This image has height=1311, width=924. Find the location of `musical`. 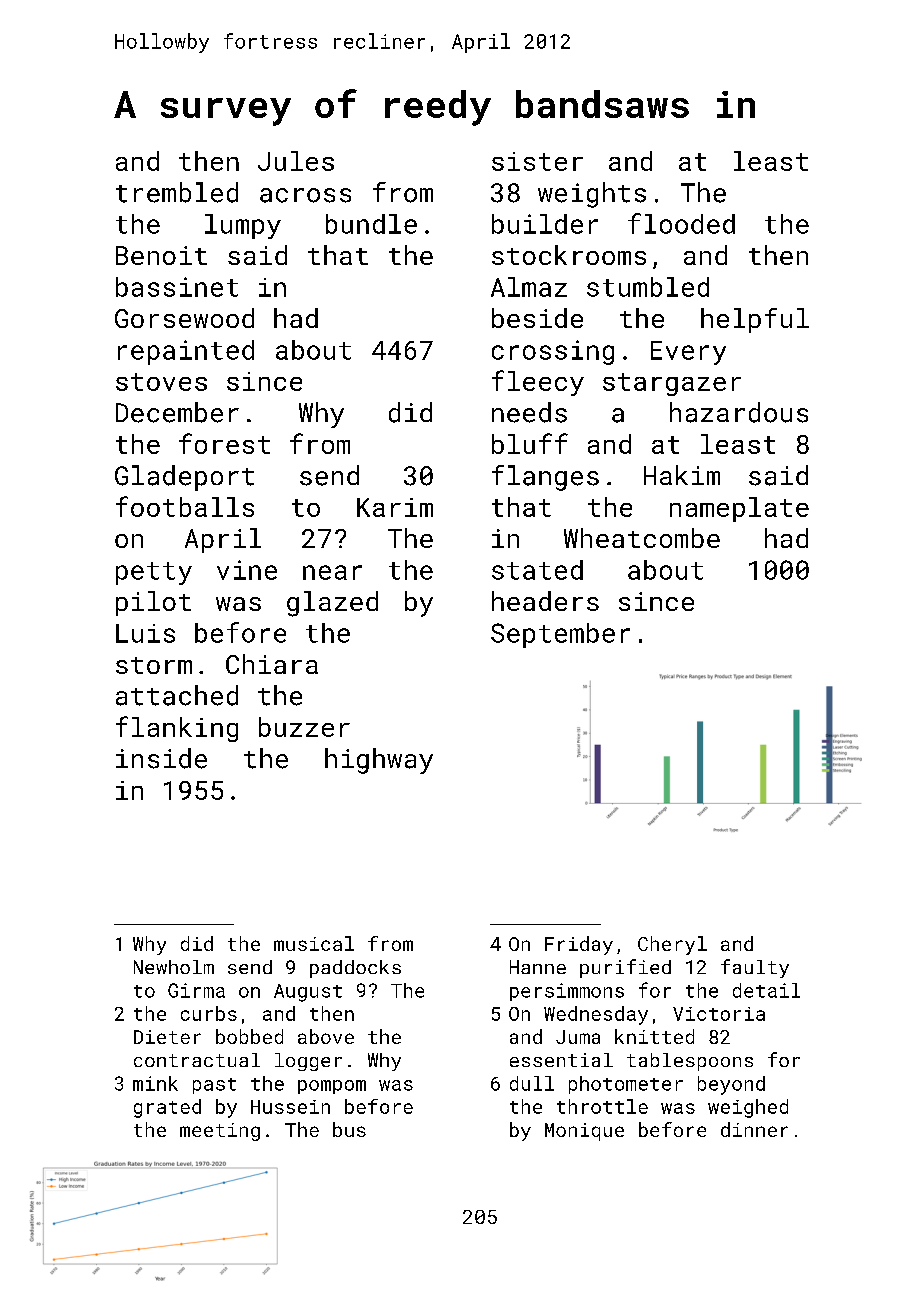

musical is located at coordinates (314, 943).
